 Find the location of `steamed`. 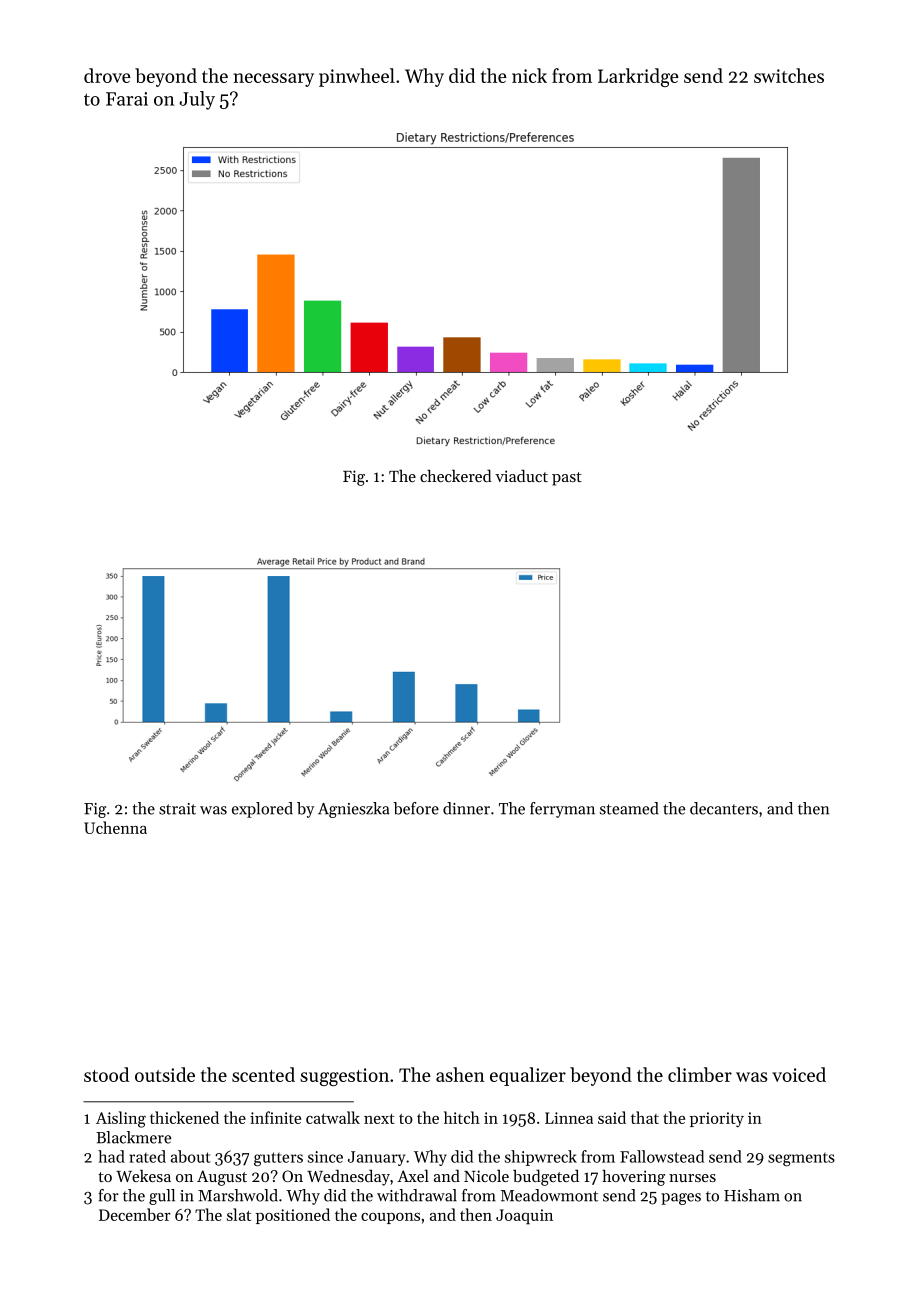

steamed is located at coordinates (629, 808).
